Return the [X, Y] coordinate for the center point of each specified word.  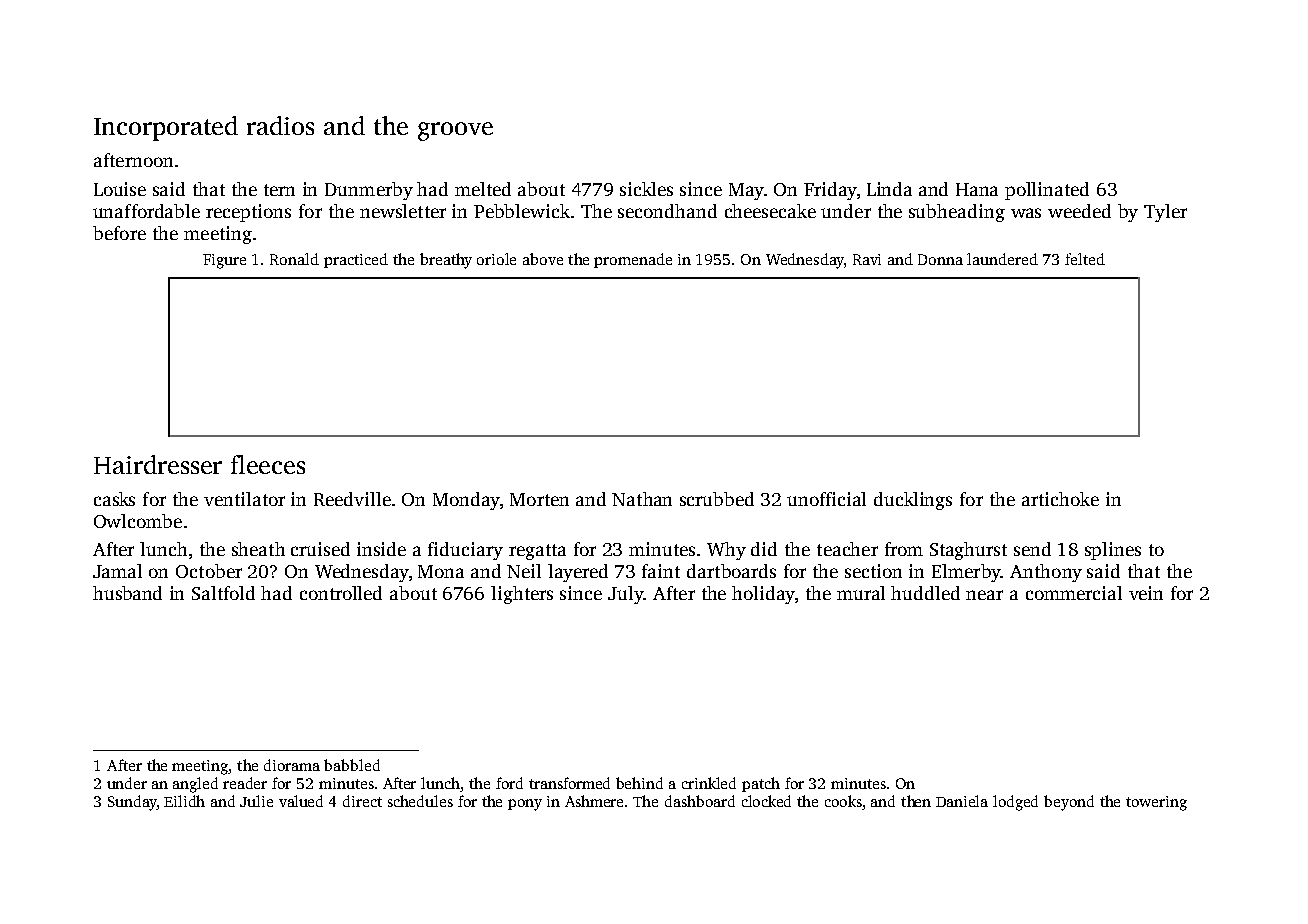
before [119, 233]
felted [1085, 259]
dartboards [731, 571]
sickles [646, 189]
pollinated [1047, 191]
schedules [420, 801]
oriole [496, 259]
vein [1146, 593]
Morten [539, 499]
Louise [120, 189]
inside [381, 549]
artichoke [1060, 499]
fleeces [268, 464]
